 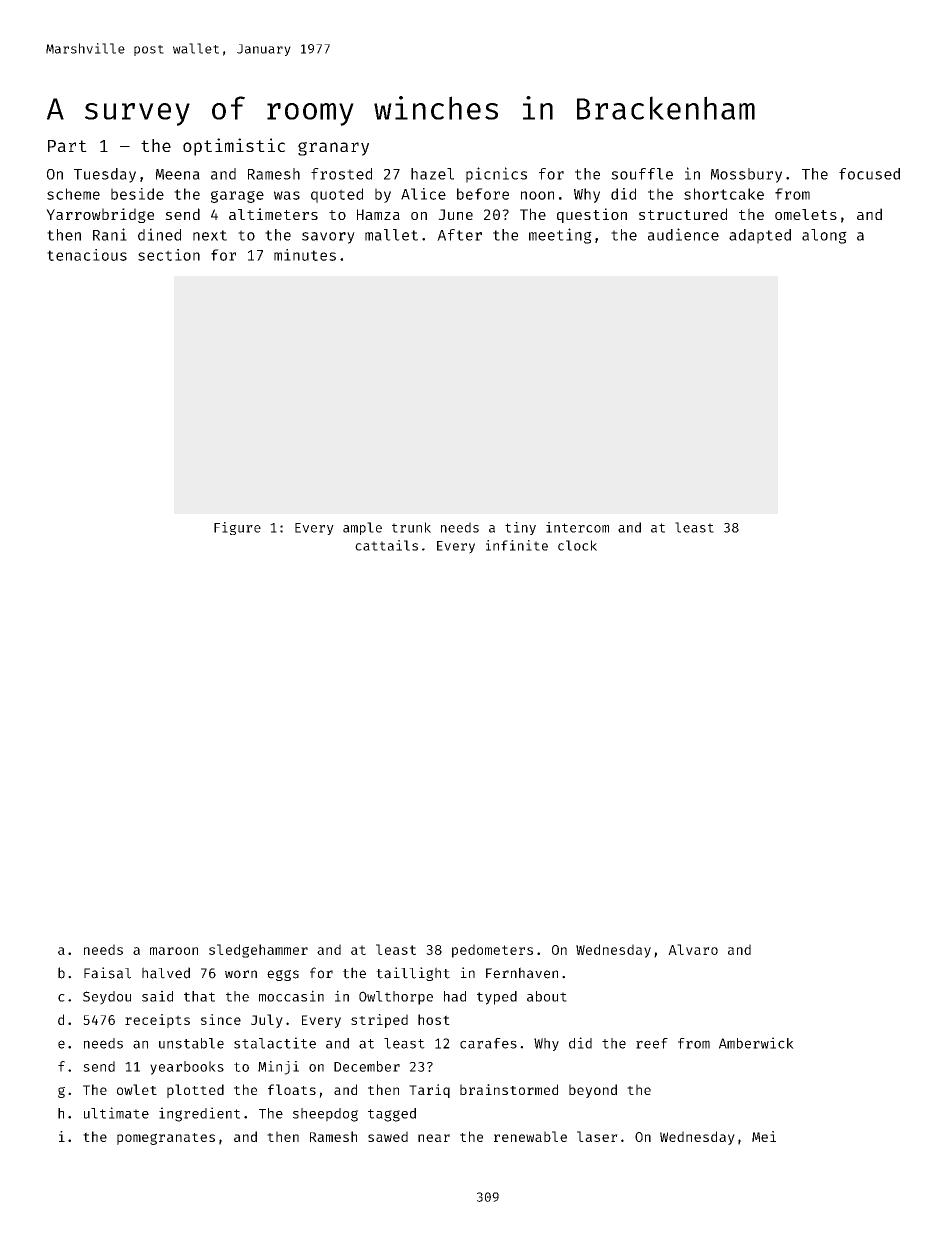 What do you see at coordinates (237, 528) in the screenshot?
I see `Figure` at bounding box center [237, 528].
